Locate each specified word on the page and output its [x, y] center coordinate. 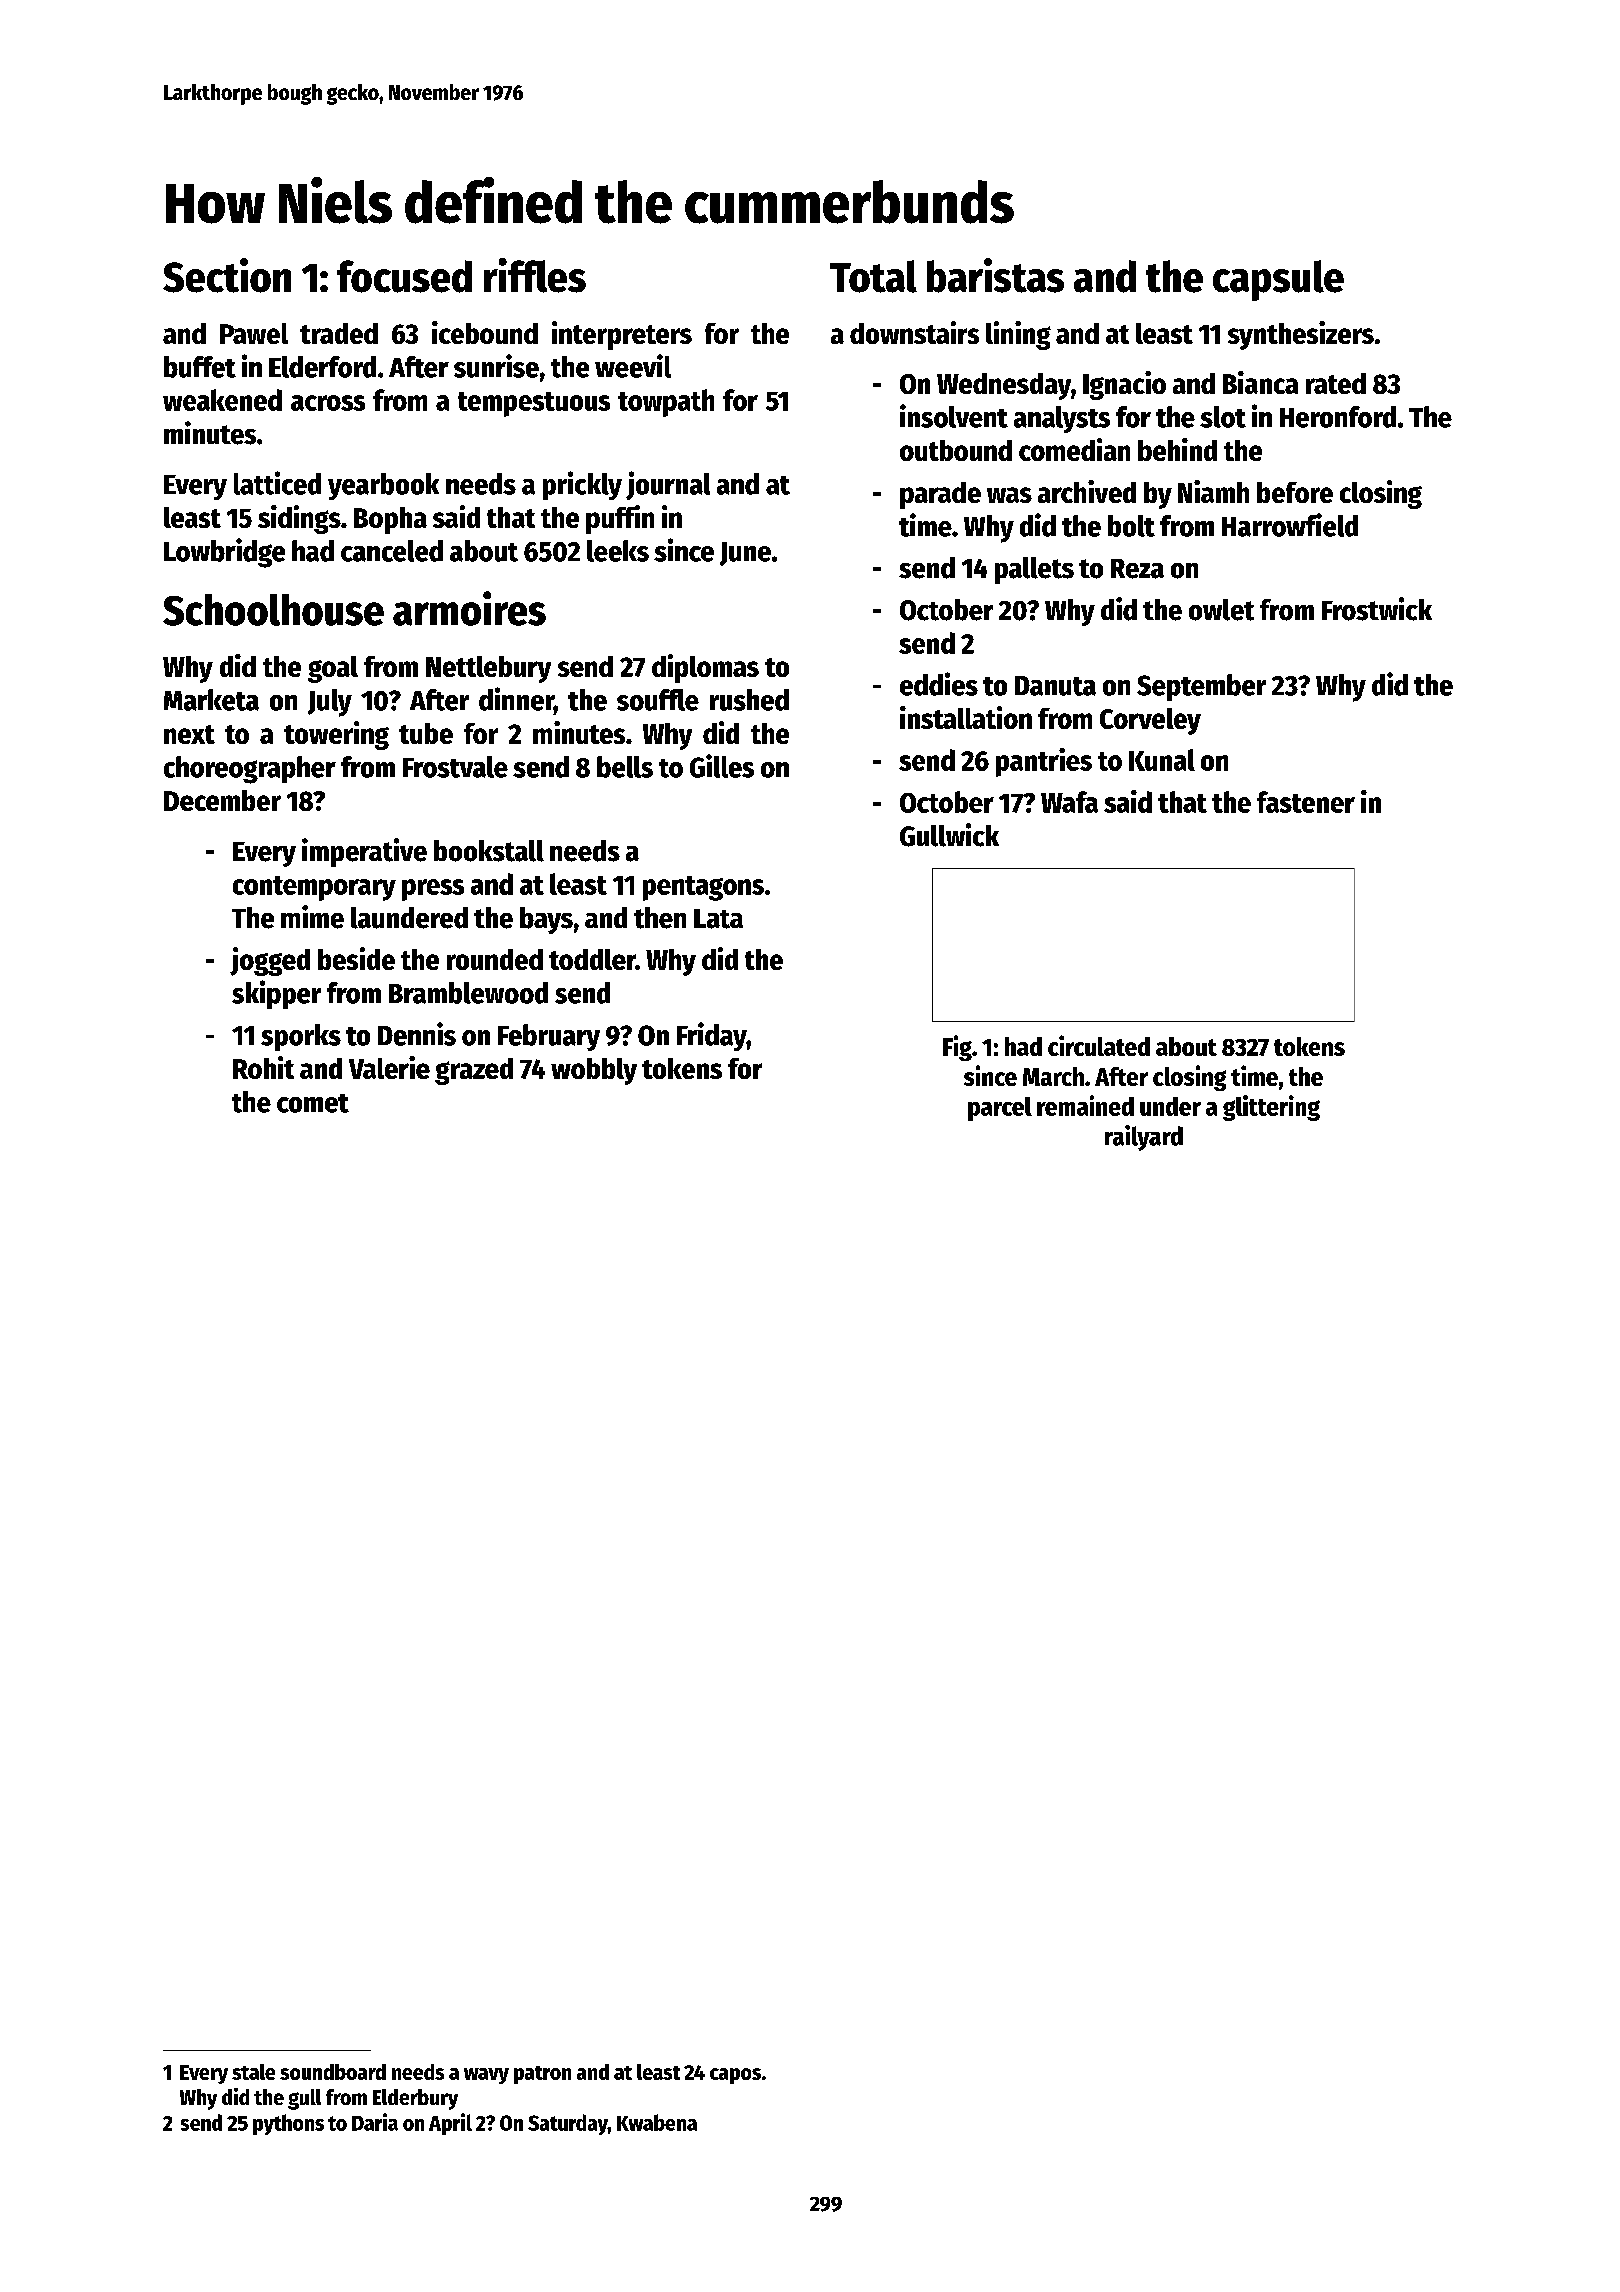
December [222, 800]
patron [542, 2075]
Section [227, 275]
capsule [1278, 280]
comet [313, 1103]
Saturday [568, 2124]
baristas [995, 275]
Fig [957, 1048]
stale [253, 2072]
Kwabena [657, 2122]
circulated [1099, 1045]
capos [735, 2076]
